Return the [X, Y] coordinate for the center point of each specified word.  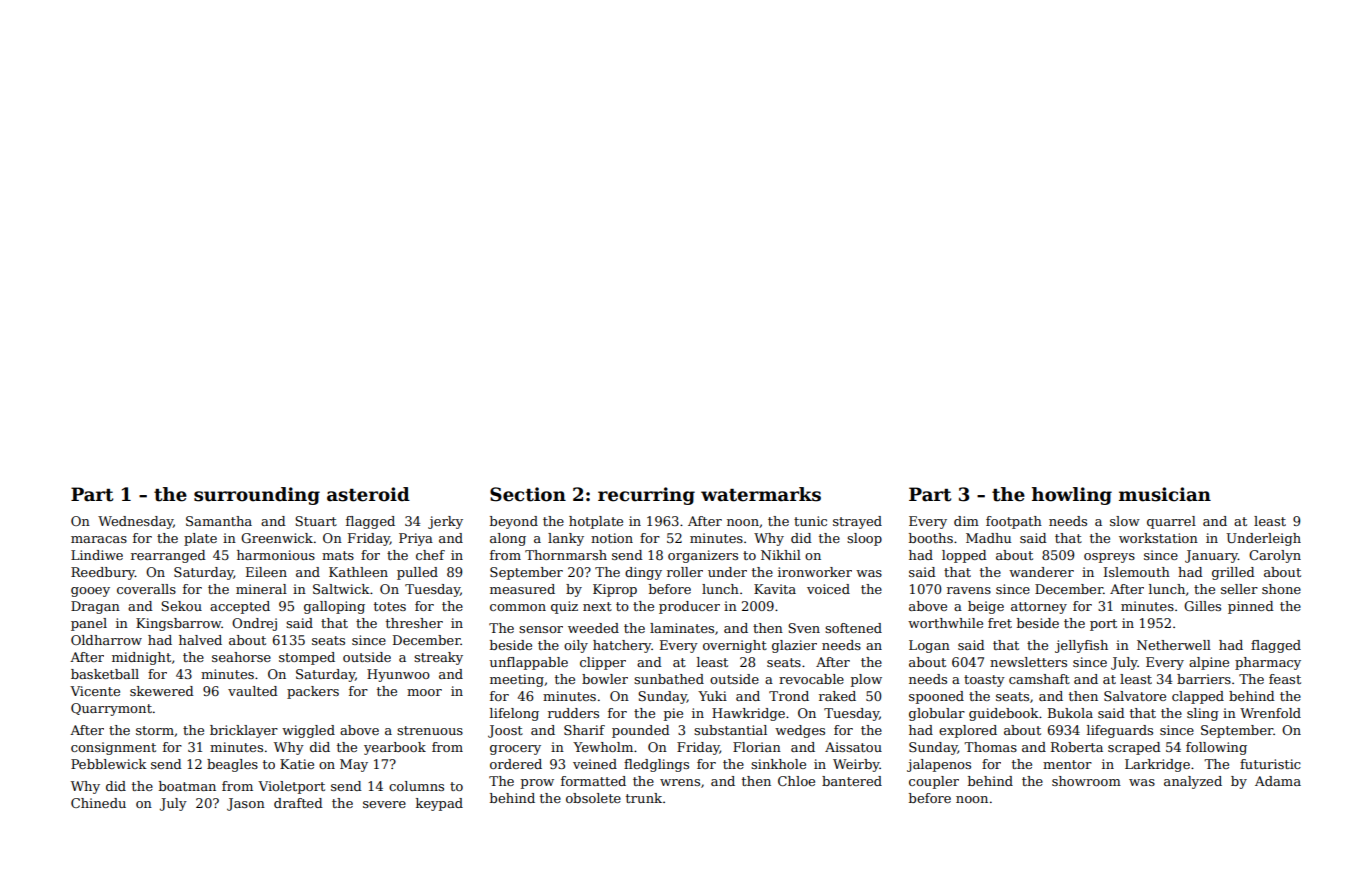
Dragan [95, 607]
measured [522, 589]
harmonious [276, 555]
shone [1281, 589]
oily [576, 646]
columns [416, 786]
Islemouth [1137, 572]
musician [1165, 494]
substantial [730, 730]
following [1216, 748]
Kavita [775, 589]
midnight [141, 658]
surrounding [257, 496]
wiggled [308, 731]
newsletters [1028, 662]
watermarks [761, 494]
